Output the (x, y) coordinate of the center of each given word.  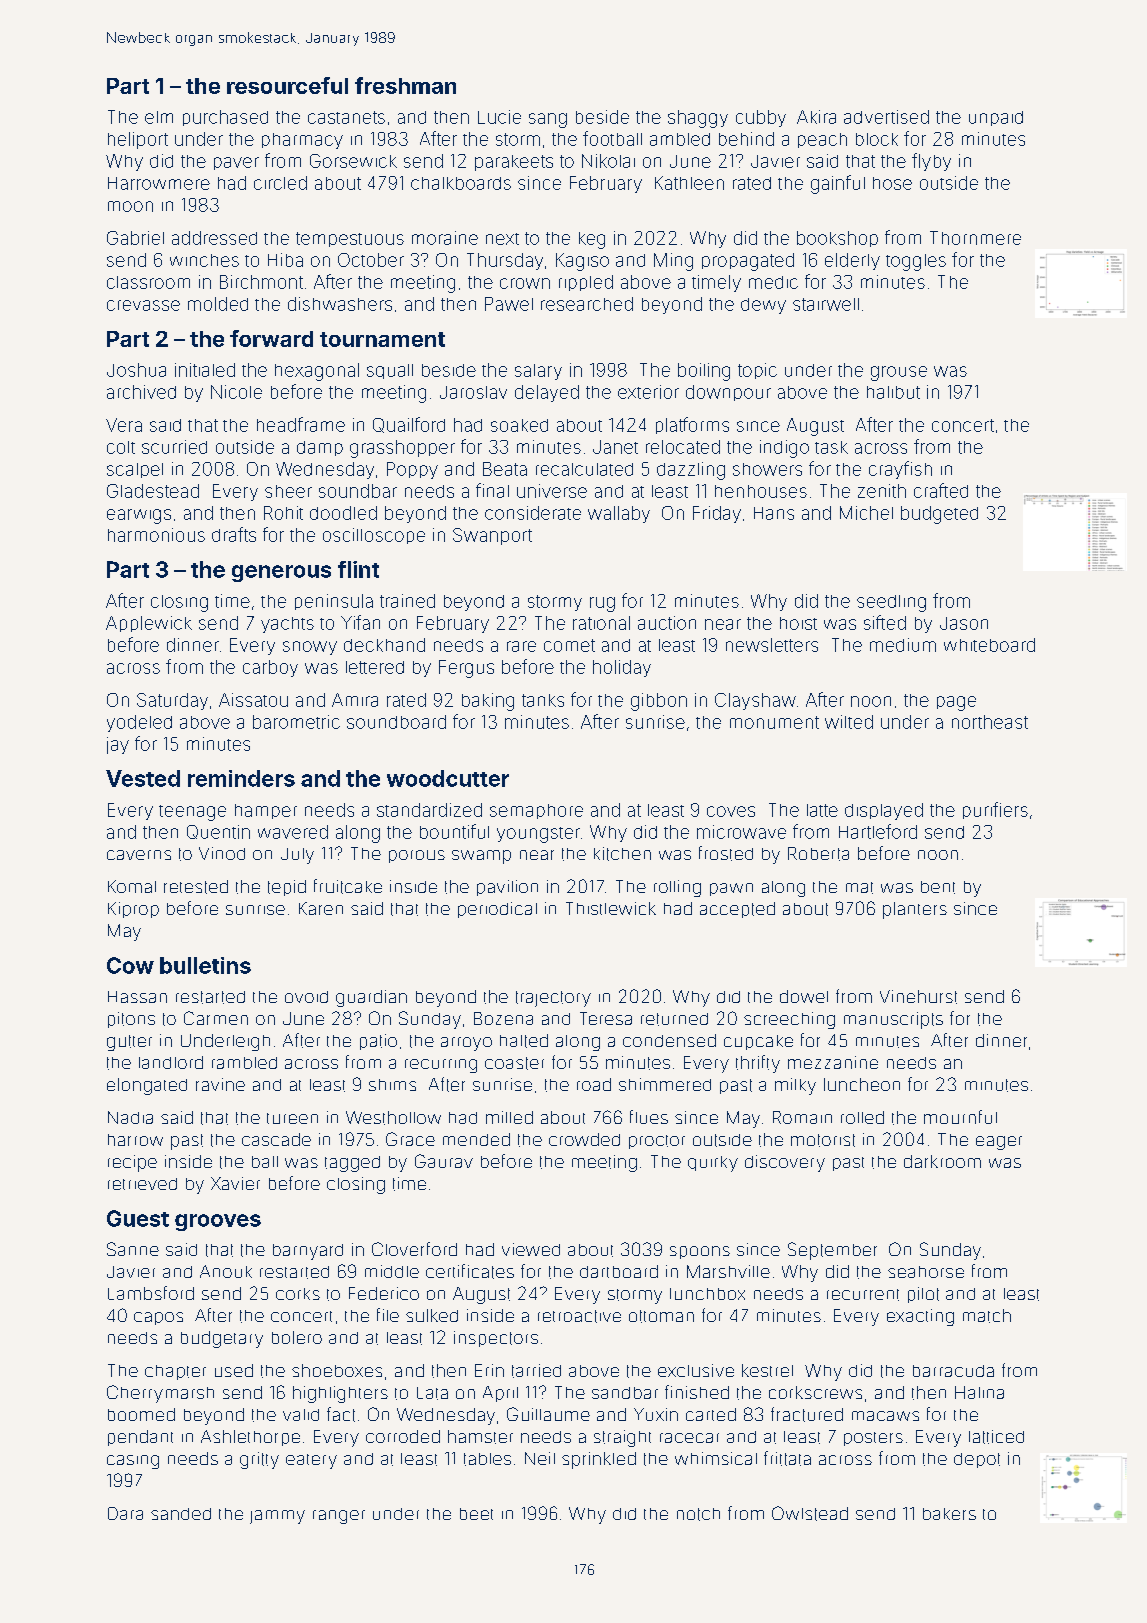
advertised (886, 117)
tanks (543, 700)
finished (697, 1392)
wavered (293, 832)
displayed (884, 811)
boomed (141, 1414)
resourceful (287, 85)
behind (746, 139)
